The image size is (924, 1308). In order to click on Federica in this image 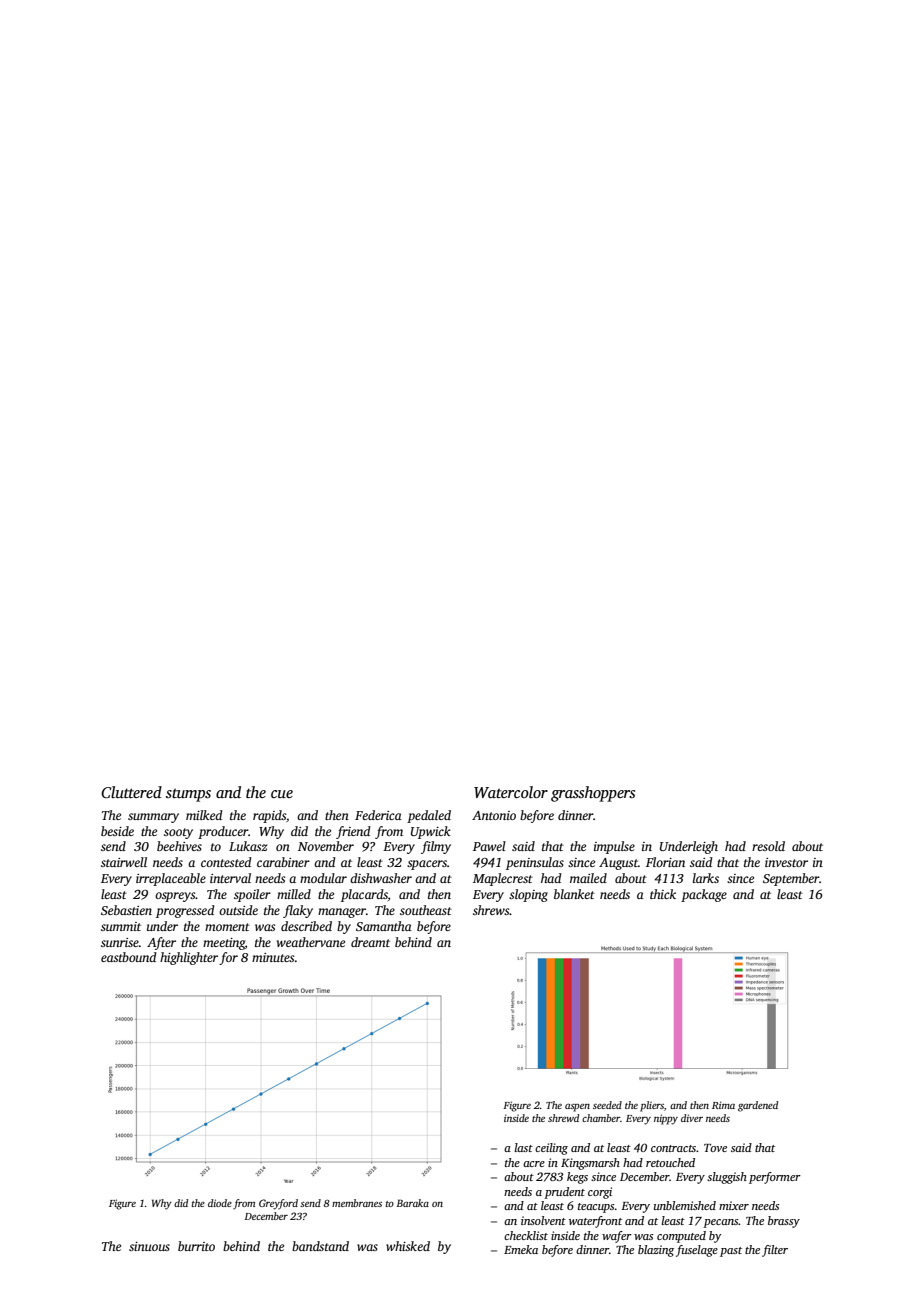, I will do `click(378, 815)`.
